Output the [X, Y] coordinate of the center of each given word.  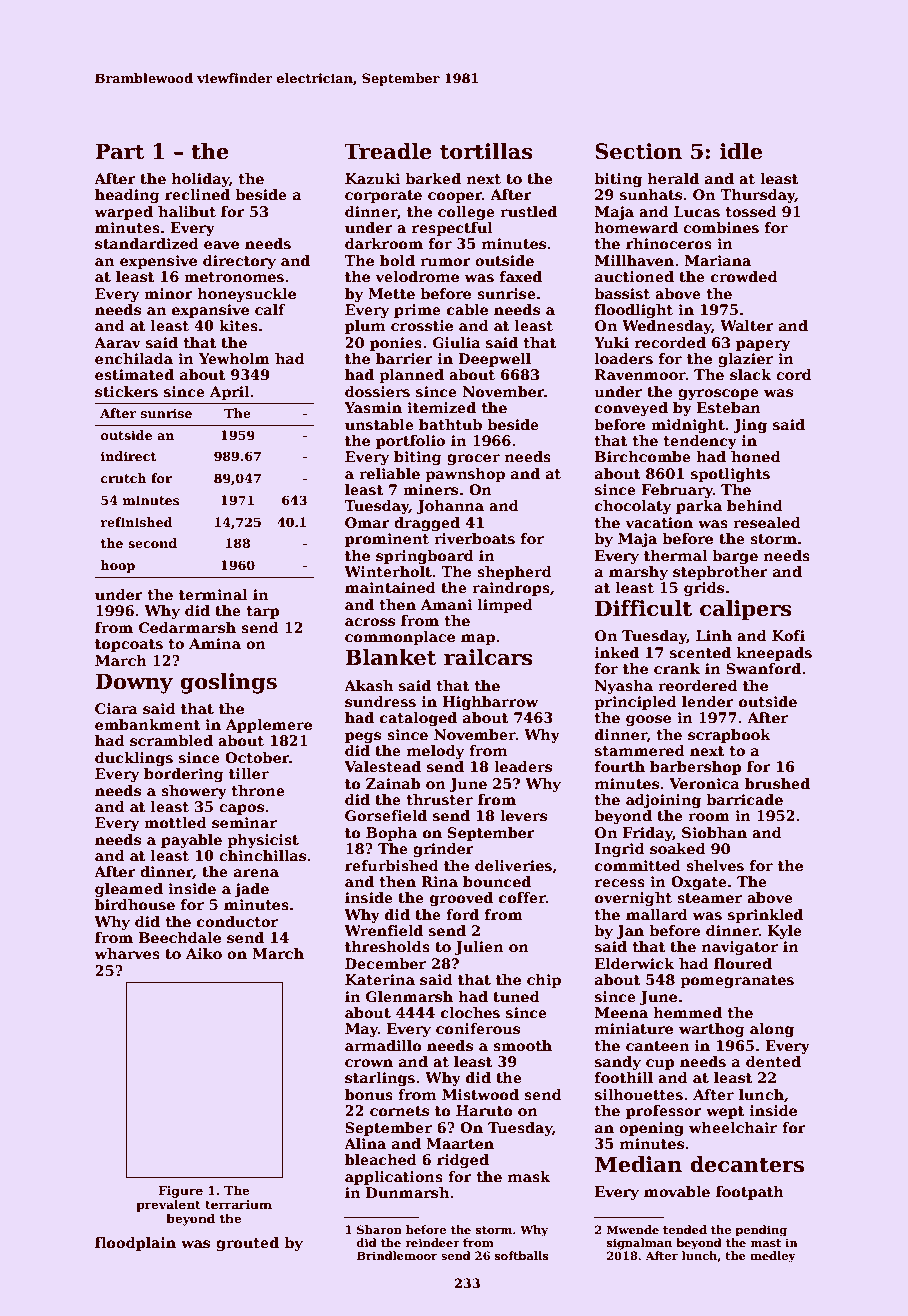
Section [638, 151]
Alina [365, 1143]
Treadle [388, 151]
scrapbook [729, 736]
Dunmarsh [407, 1192]
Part [120, 151]
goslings [228, 683]
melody [435, 752]
